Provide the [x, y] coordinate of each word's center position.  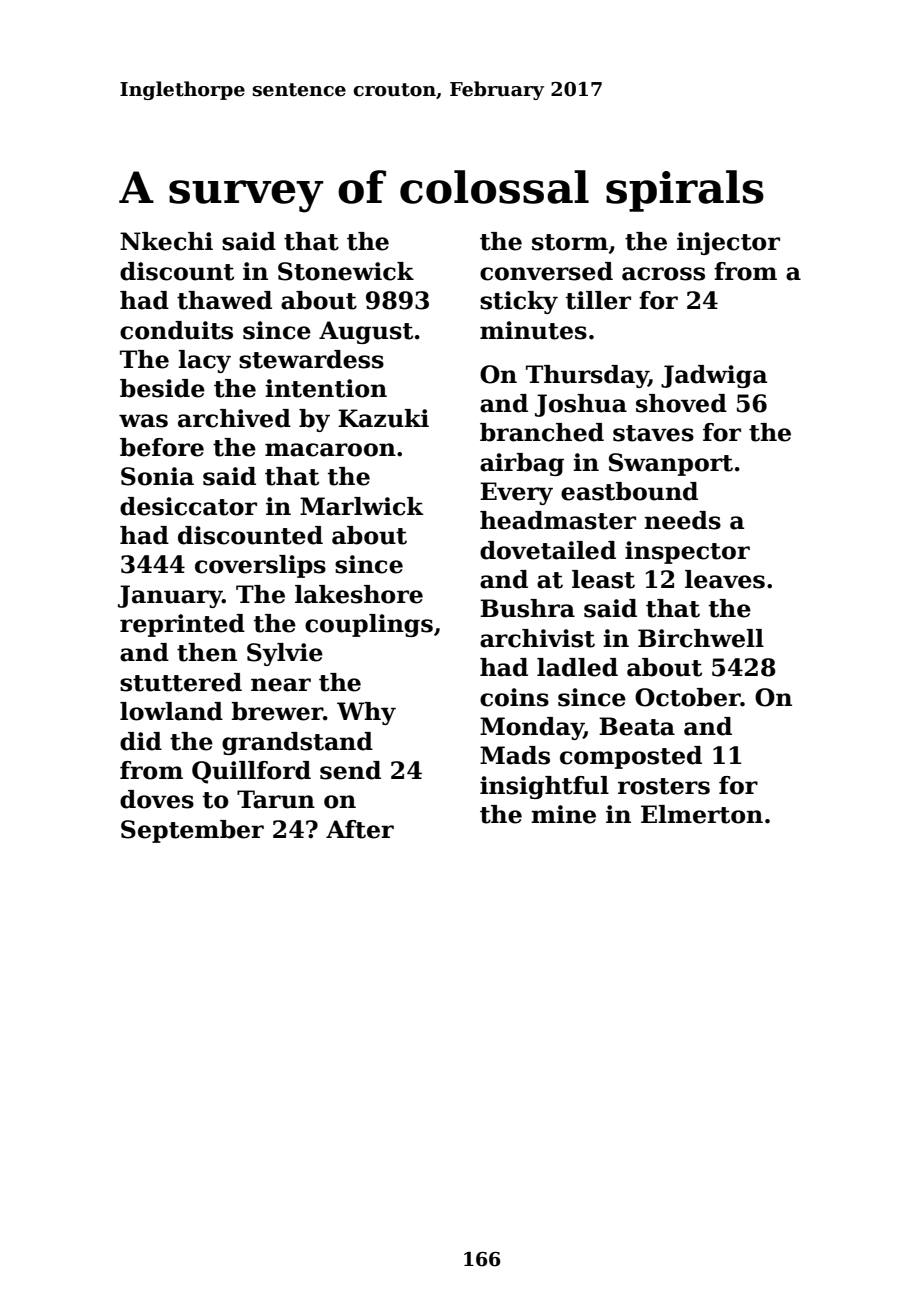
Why [366, 713]
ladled [577, 667]
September [192, 831]
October [688, 697]
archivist [537, 638]
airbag [522, 464]
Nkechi [166, 241]
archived [234, 418]
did [141, 741]
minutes [533, 330]
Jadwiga [714, 376]
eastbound [629, 491]
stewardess [311, 359]
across [663, 274]
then [207, 652]
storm [570, 242]
